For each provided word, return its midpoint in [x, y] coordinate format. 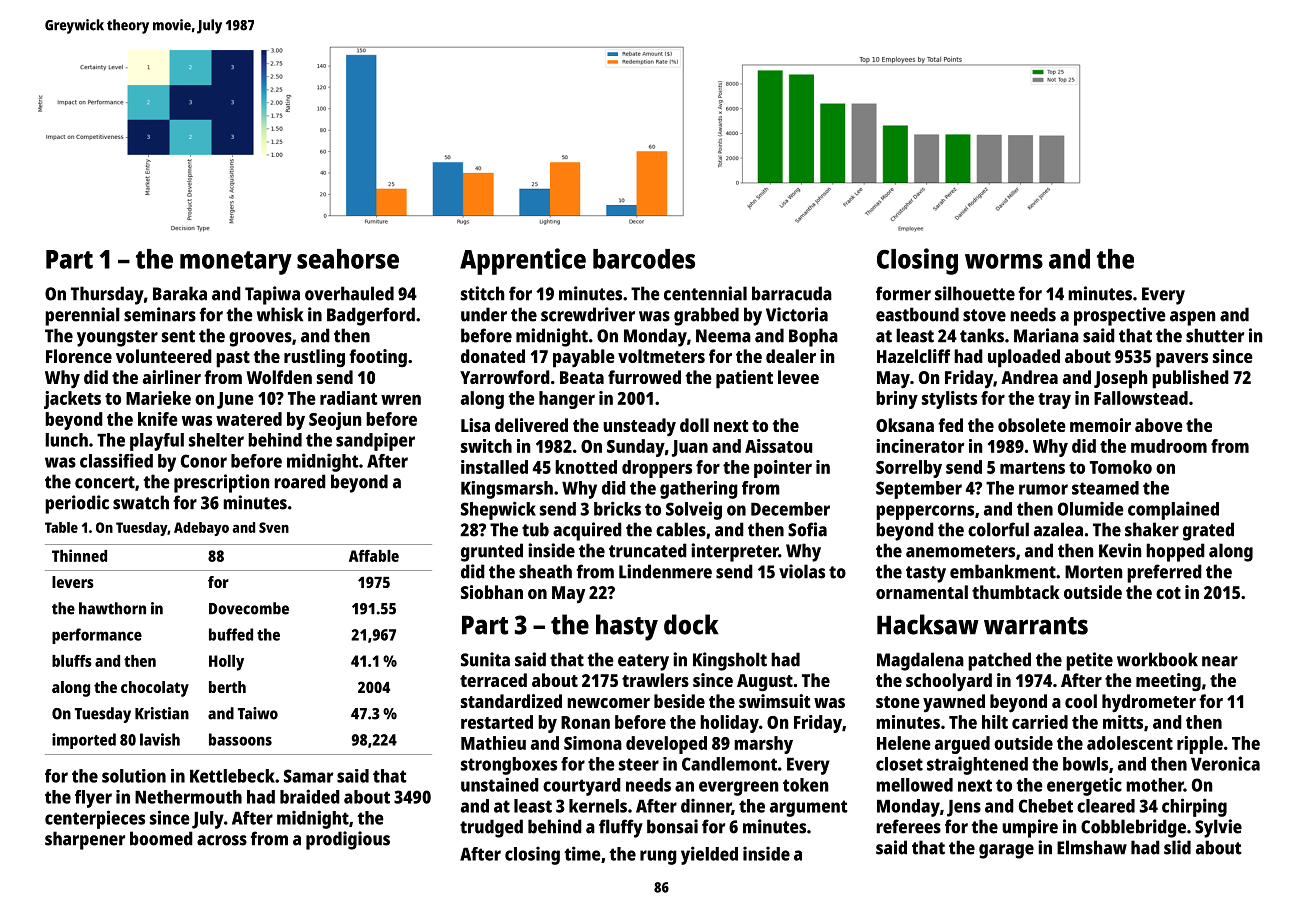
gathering [699, 490]
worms [1004, 261]
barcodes [644, 259]
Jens [964, 808]
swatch [141, 502]
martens [1032, 468]
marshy [763, 745]
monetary [236, 263]
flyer [93, 799]
